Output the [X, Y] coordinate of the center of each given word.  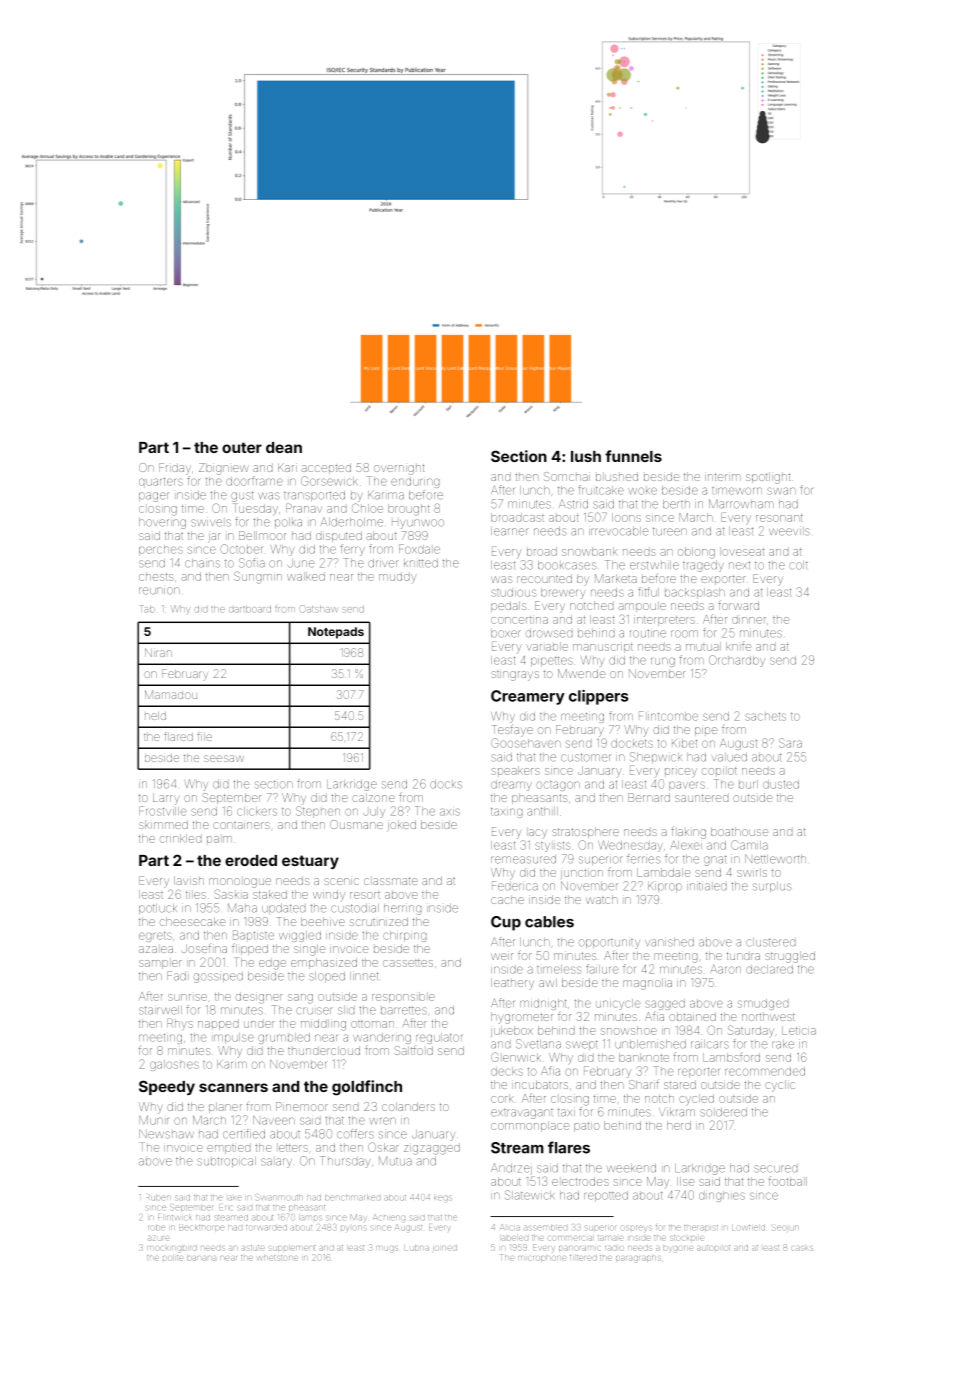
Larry [166, 799]
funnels [633, 456]
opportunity [609, 943]
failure [602, 969]
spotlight [768, 478]
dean [284, 447]
